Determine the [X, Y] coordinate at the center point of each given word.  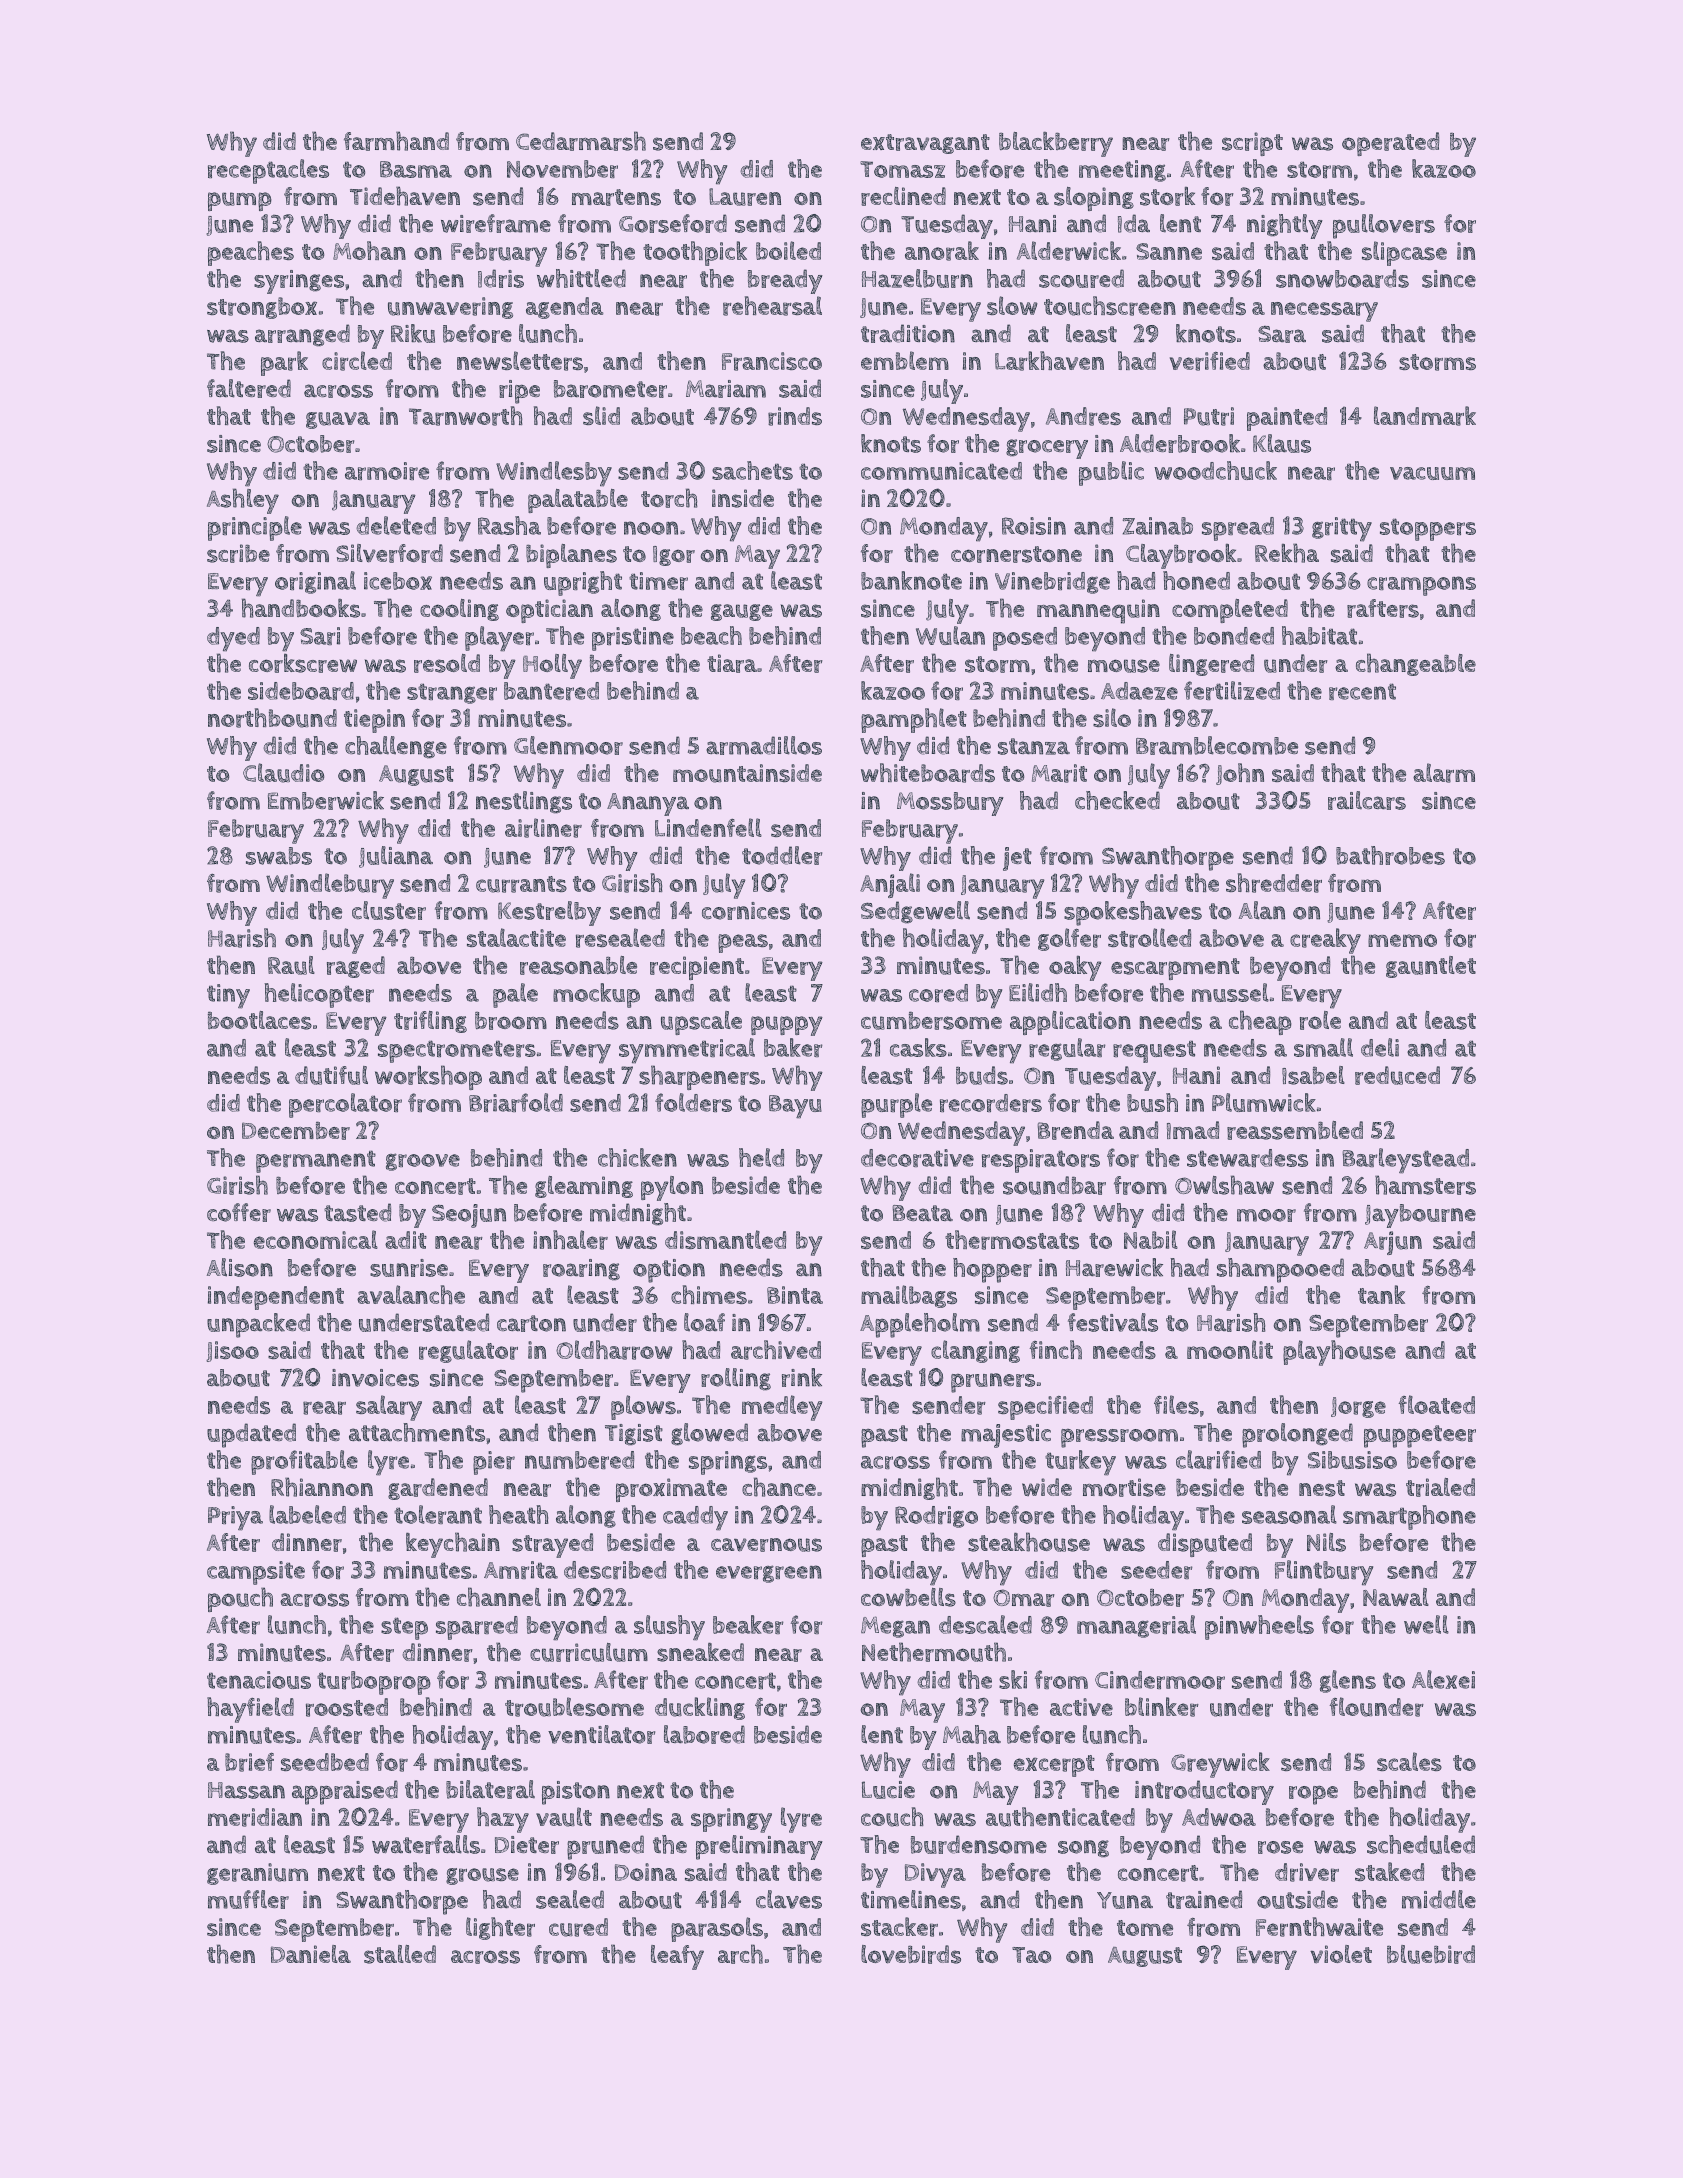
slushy [669, 1628]
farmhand [396, 141]
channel [499, 1597]
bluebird [1431, 1954]
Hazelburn [917, 278]
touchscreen [1110, 306]
